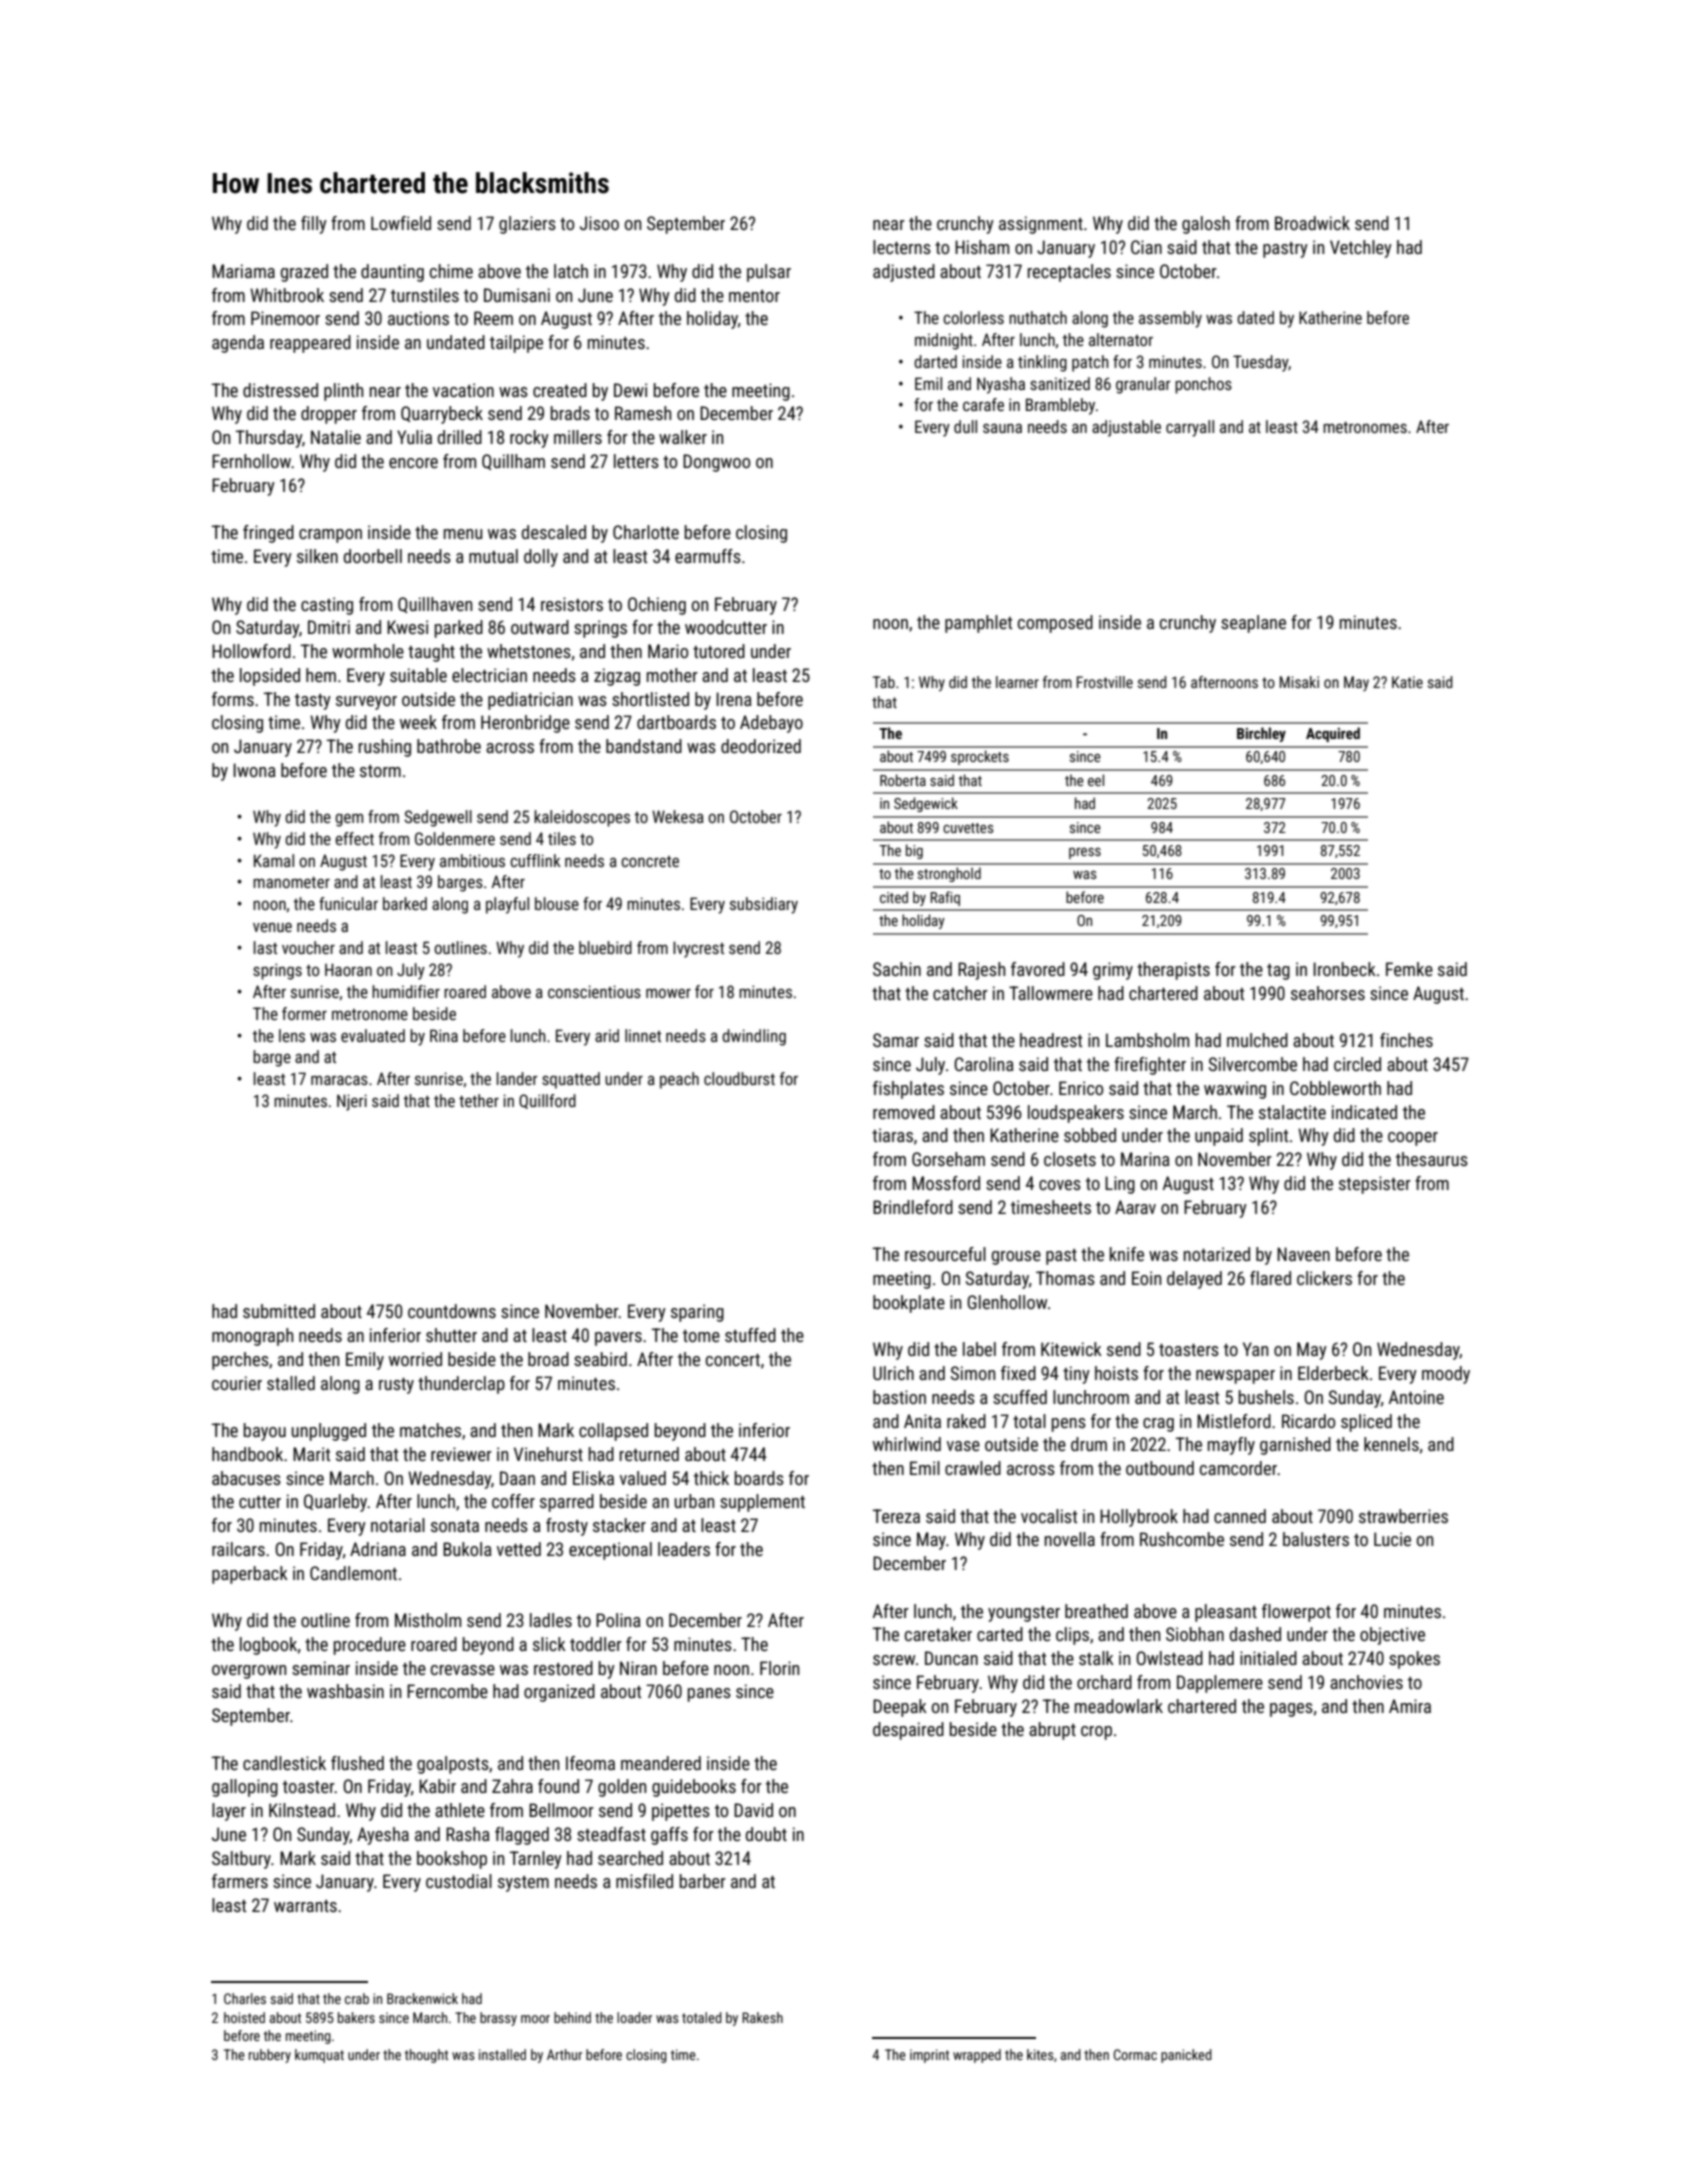 Image resolution: width=1683 pixels, height=2178 pixels. What do you see at coordinates (1410, 1706) in the page?
I see `Amira` at bounding box center [1410, 1706].
